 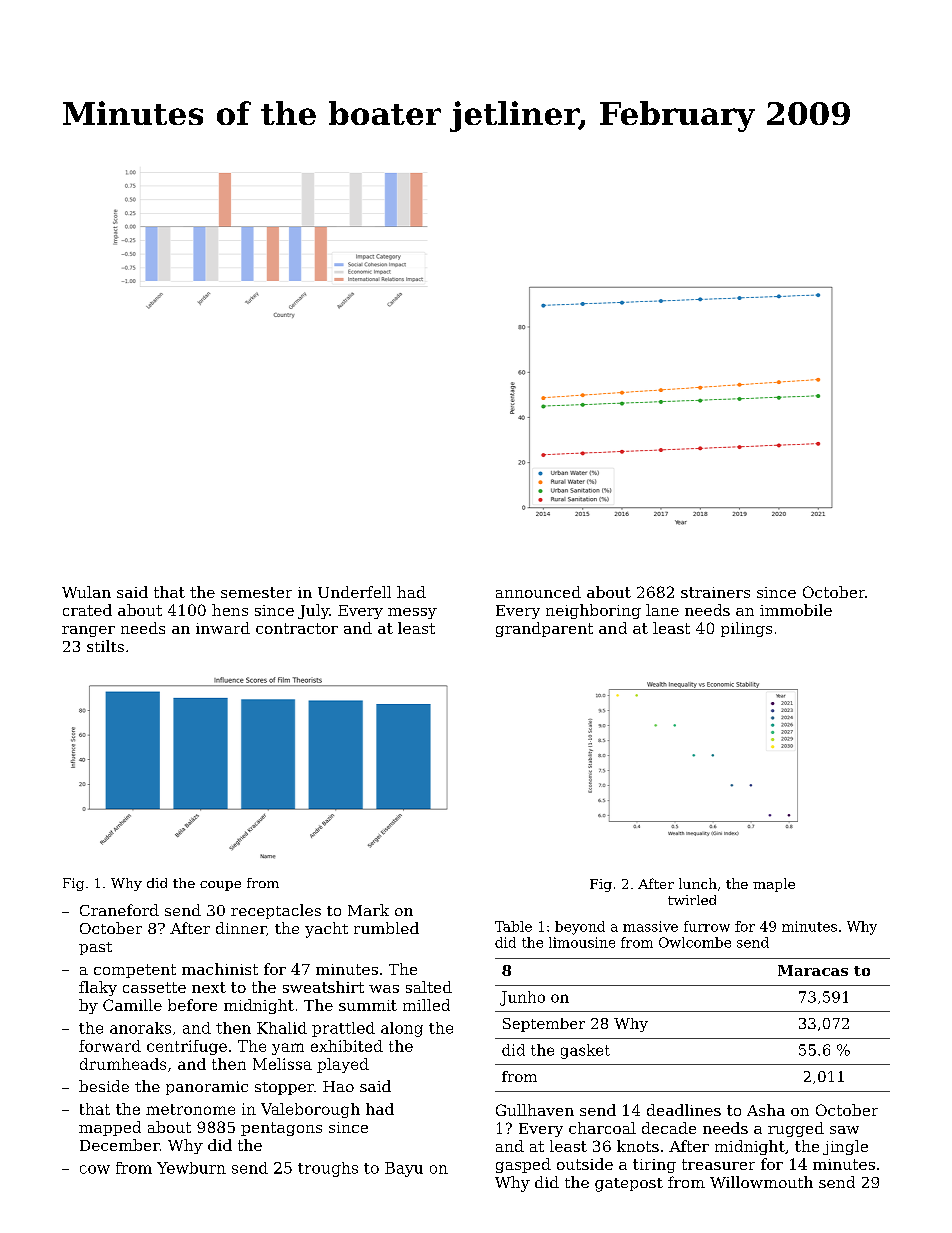 I want to click on competent, so click(x=135, y=971).
